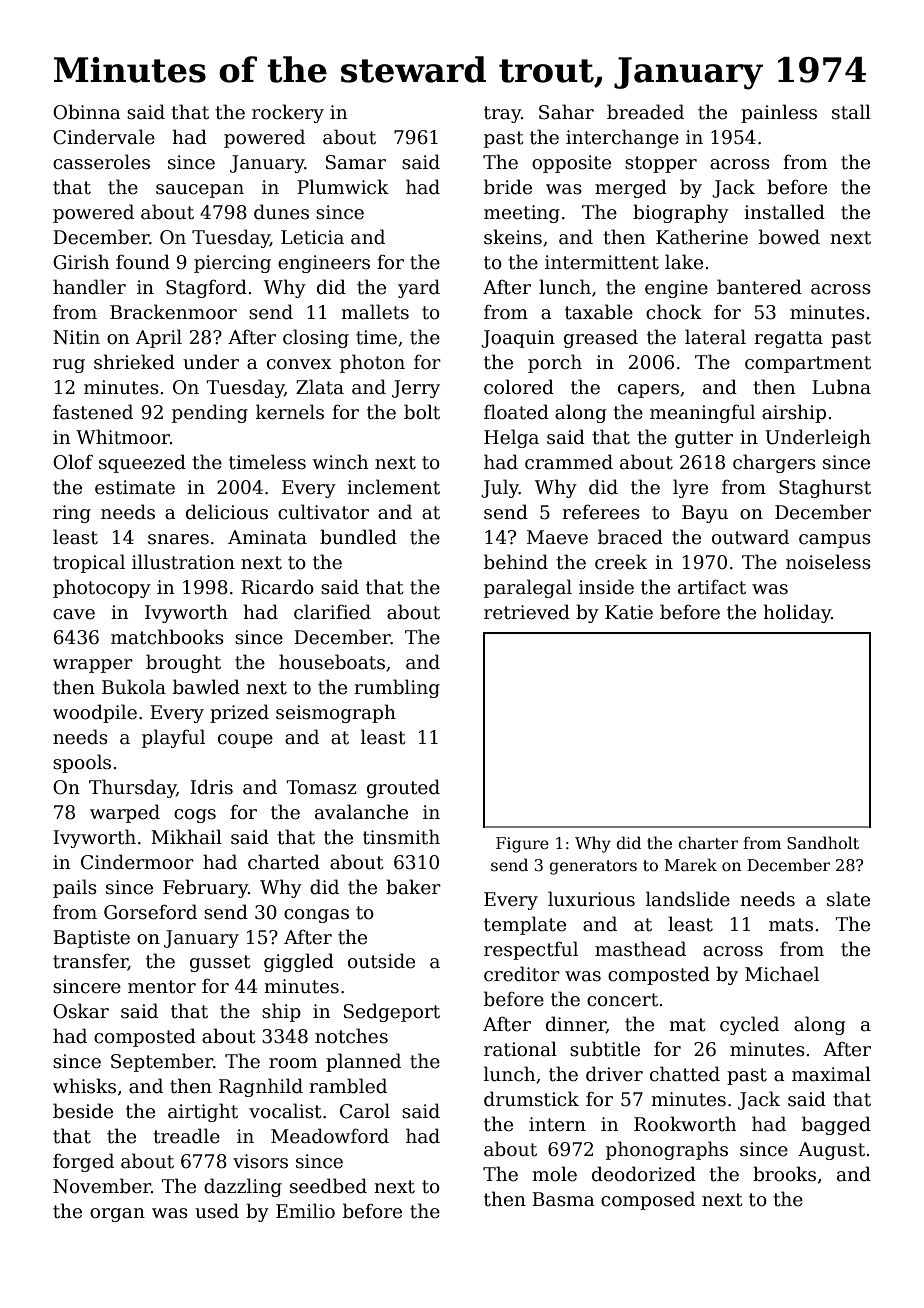 This screenshot has height=1308, width=924. What do you see at coordinates (87, 112) in the screenshot?
I see `Obinna` at bounding box center [87, 112].
